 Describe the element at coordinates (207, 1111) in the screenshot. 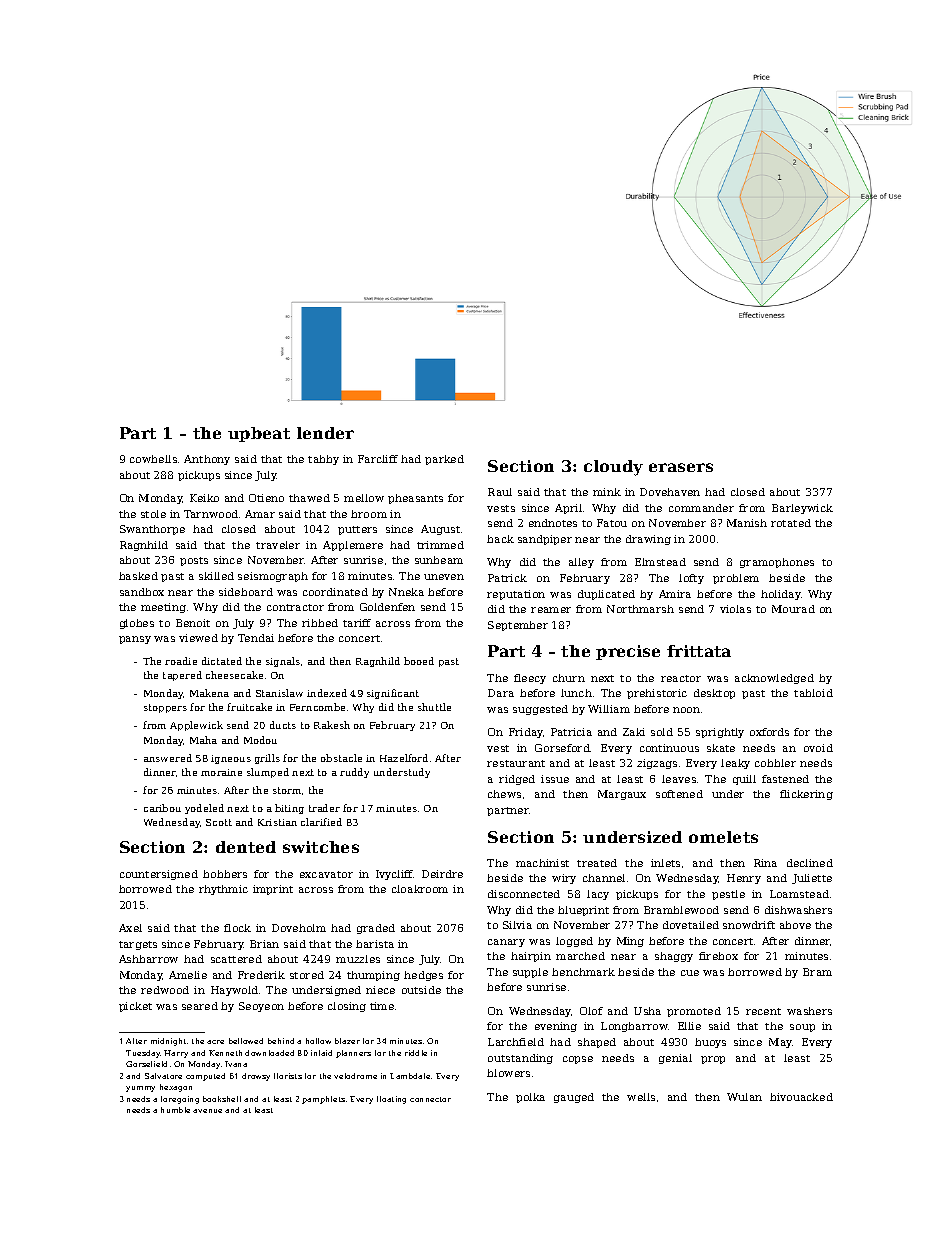

I see `avenue` at that location.
